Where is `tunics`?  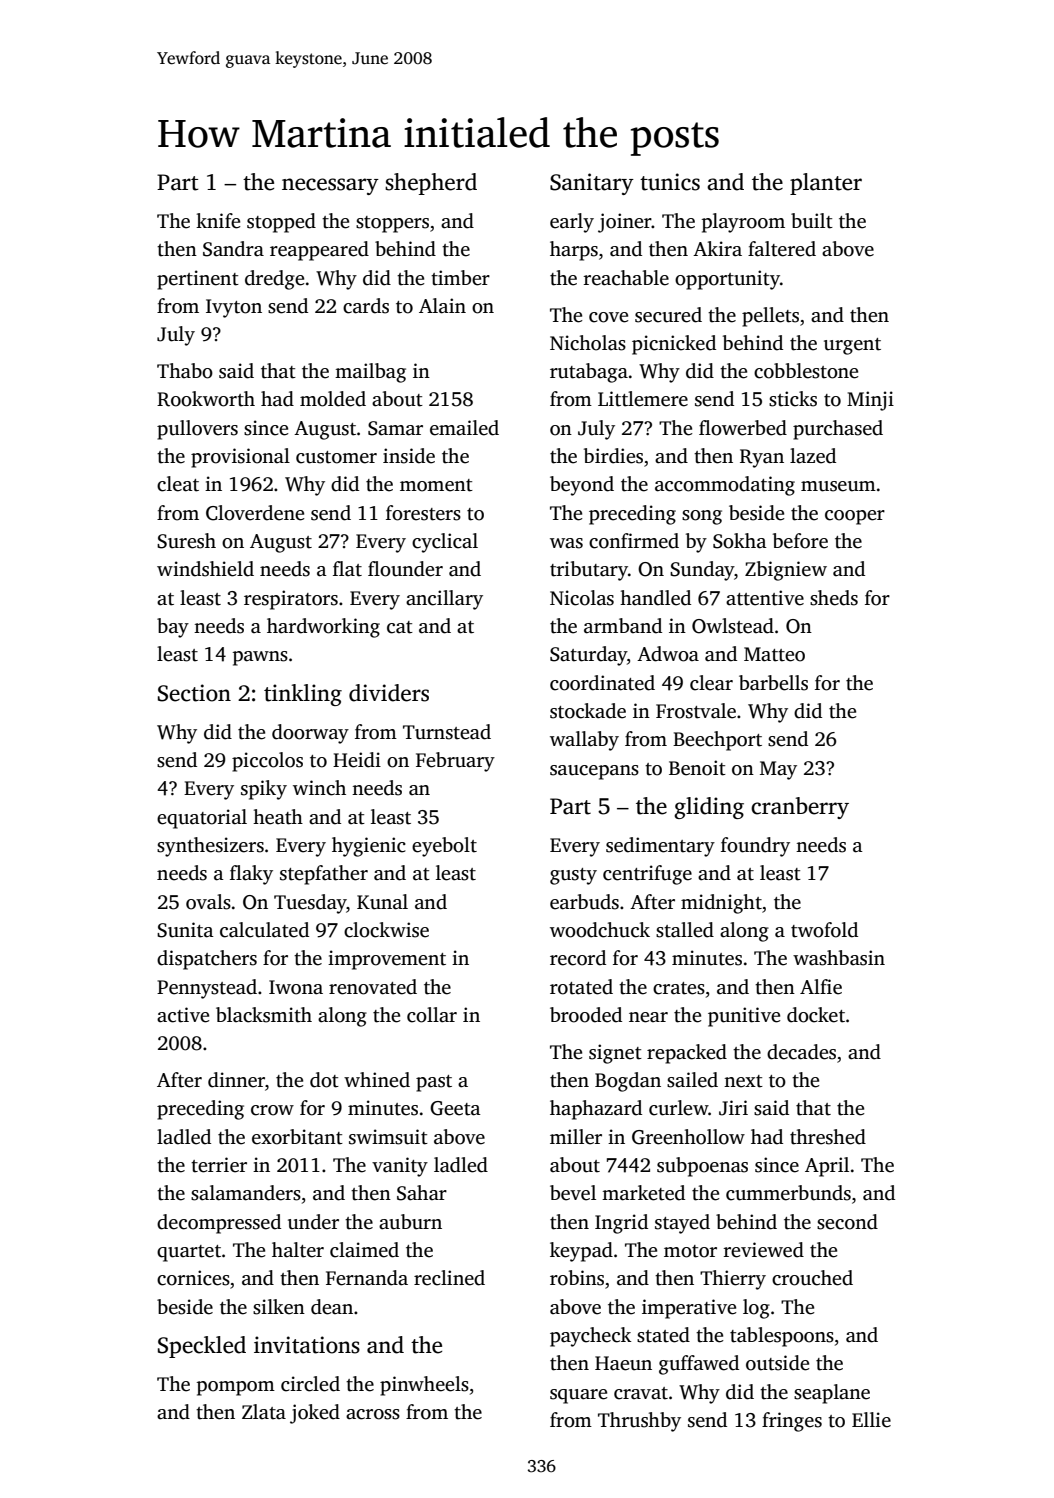 tunics is located at coordinates (670, 182).
